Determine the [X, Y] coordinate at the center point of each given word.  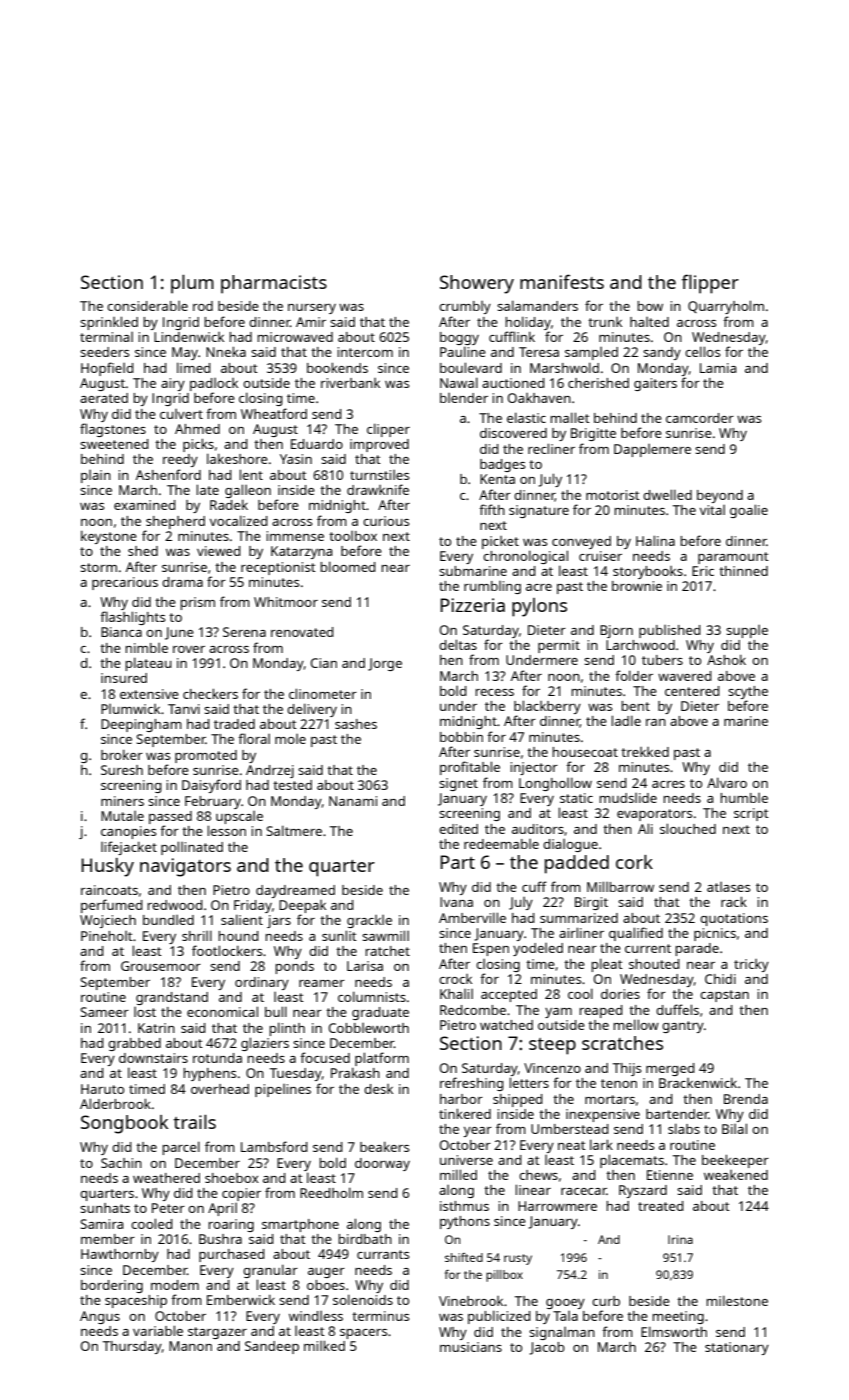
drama [182, 582]
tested [292, 785]
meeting [678, 1317]
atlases [728, 887]
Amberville [472, 917]
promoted [206, 756]
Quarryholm [726, 307]
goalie [749, 511]
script [751, 814]
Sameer [105, 1012]
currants [383, 1254]
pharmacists [274, 284]
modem [175, 1285]
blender [464, 398]
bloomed [348, 566]
